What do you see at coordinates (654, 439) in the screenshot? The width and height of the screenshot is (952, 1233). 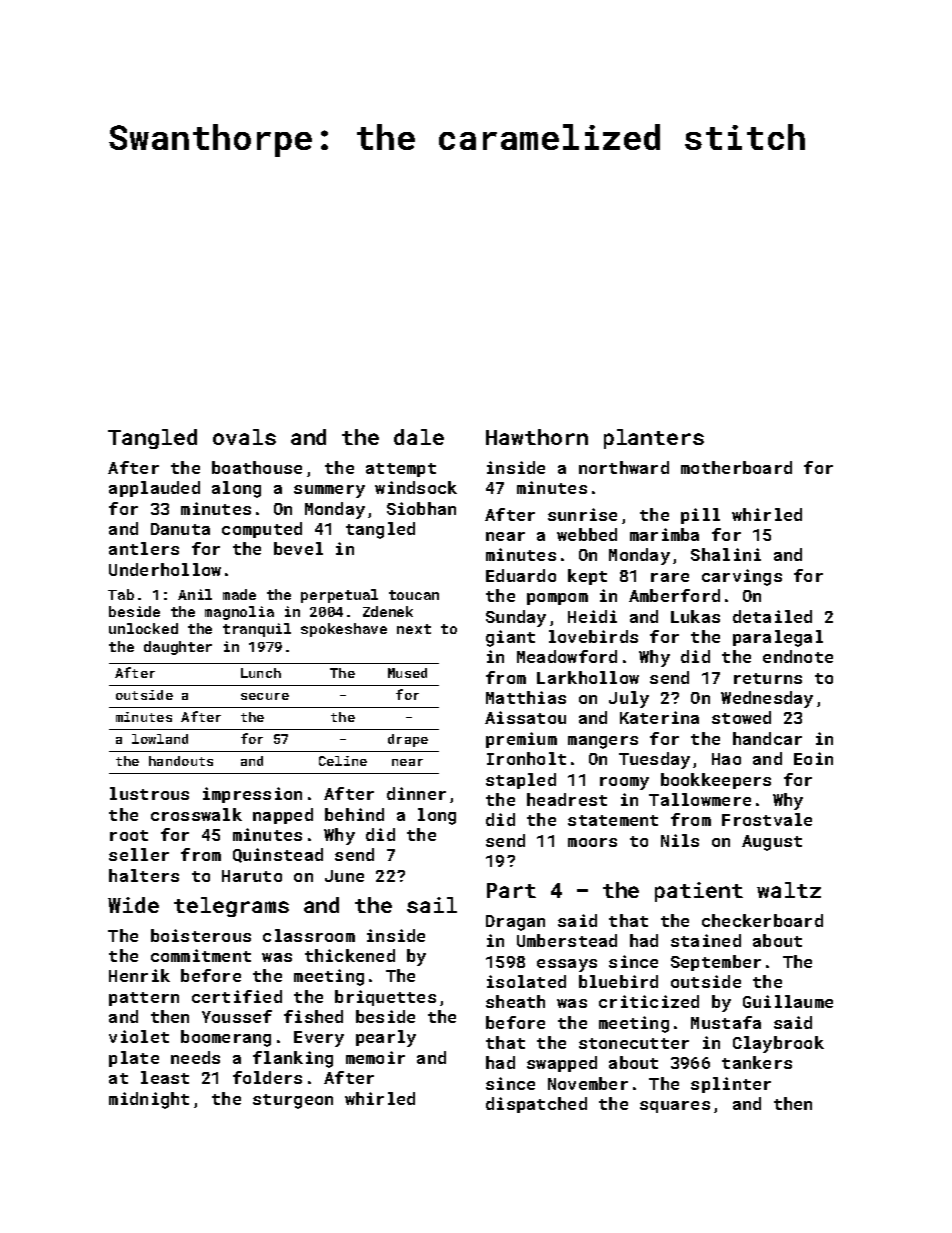 I see `planters` at bounding box center [654, 439].
